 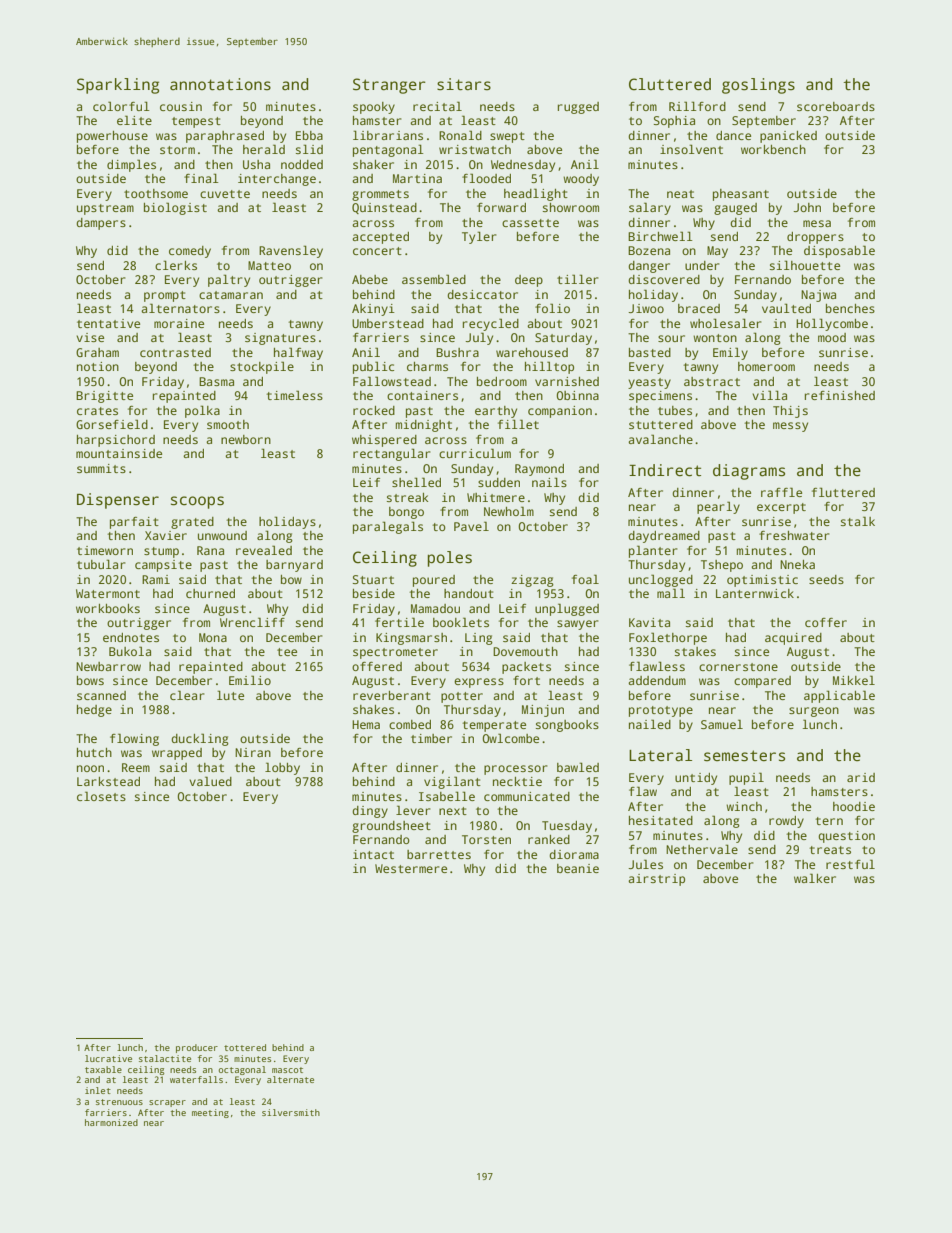 What do you see at coordinates (291, 1112) in the document?
I see `silversmith` at bounding box center [291, 1112].
